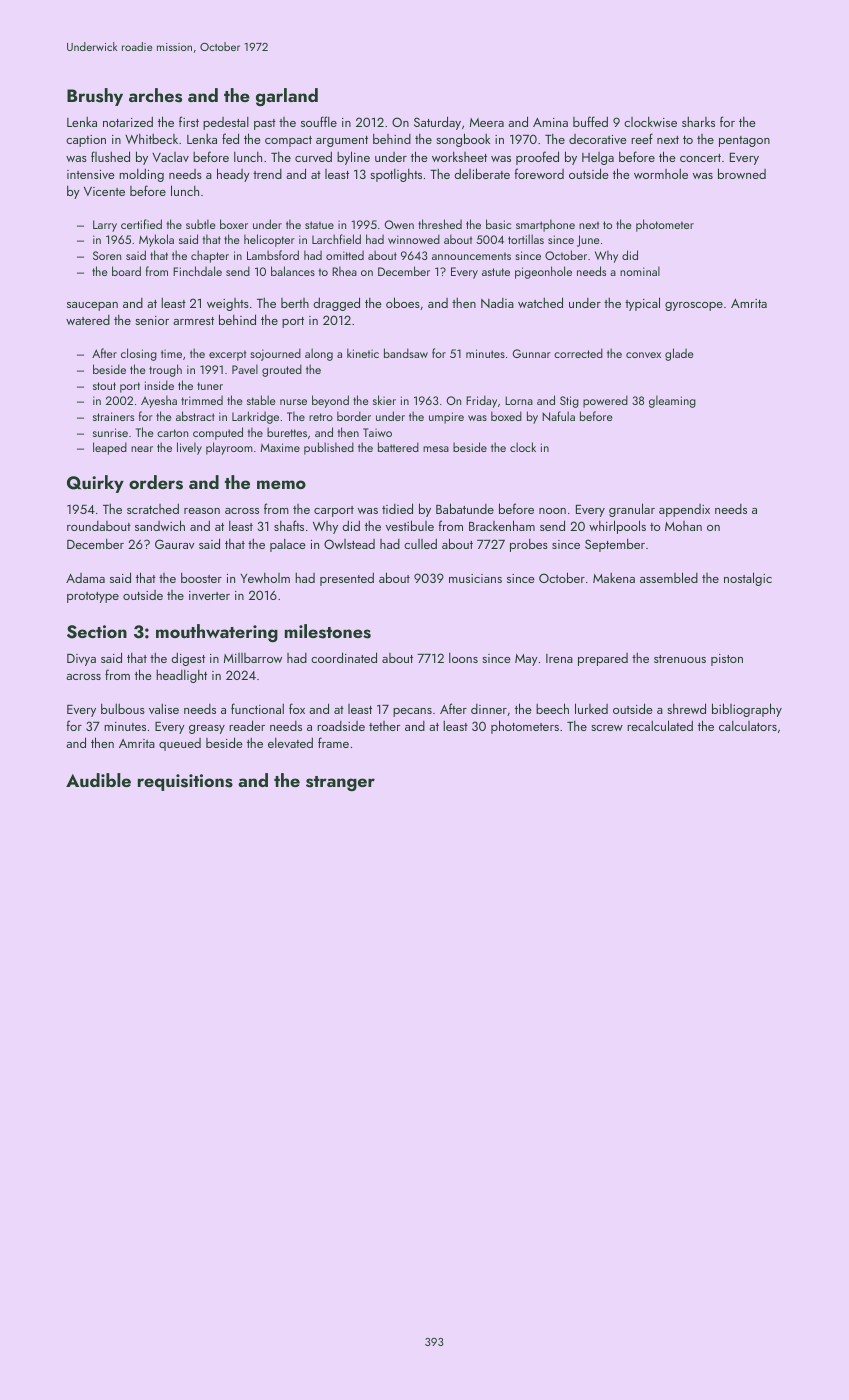  Describe the element at coordinates (748, 579) in the image. I see `nostalgic` at that location.
